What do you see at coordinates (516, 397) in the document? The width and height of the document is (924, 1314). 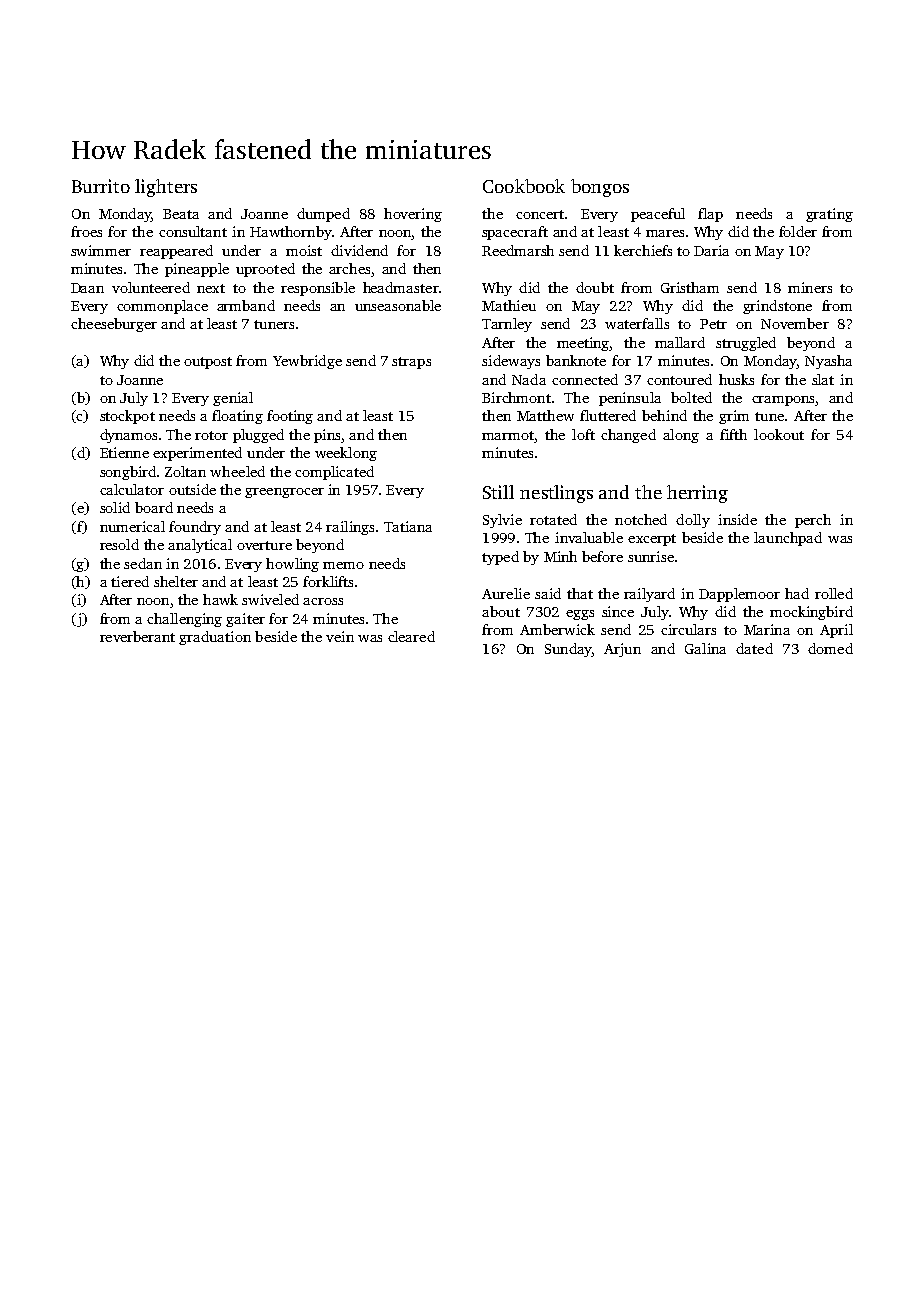 I see `Birchmont` at bounding box center [516, 397].
